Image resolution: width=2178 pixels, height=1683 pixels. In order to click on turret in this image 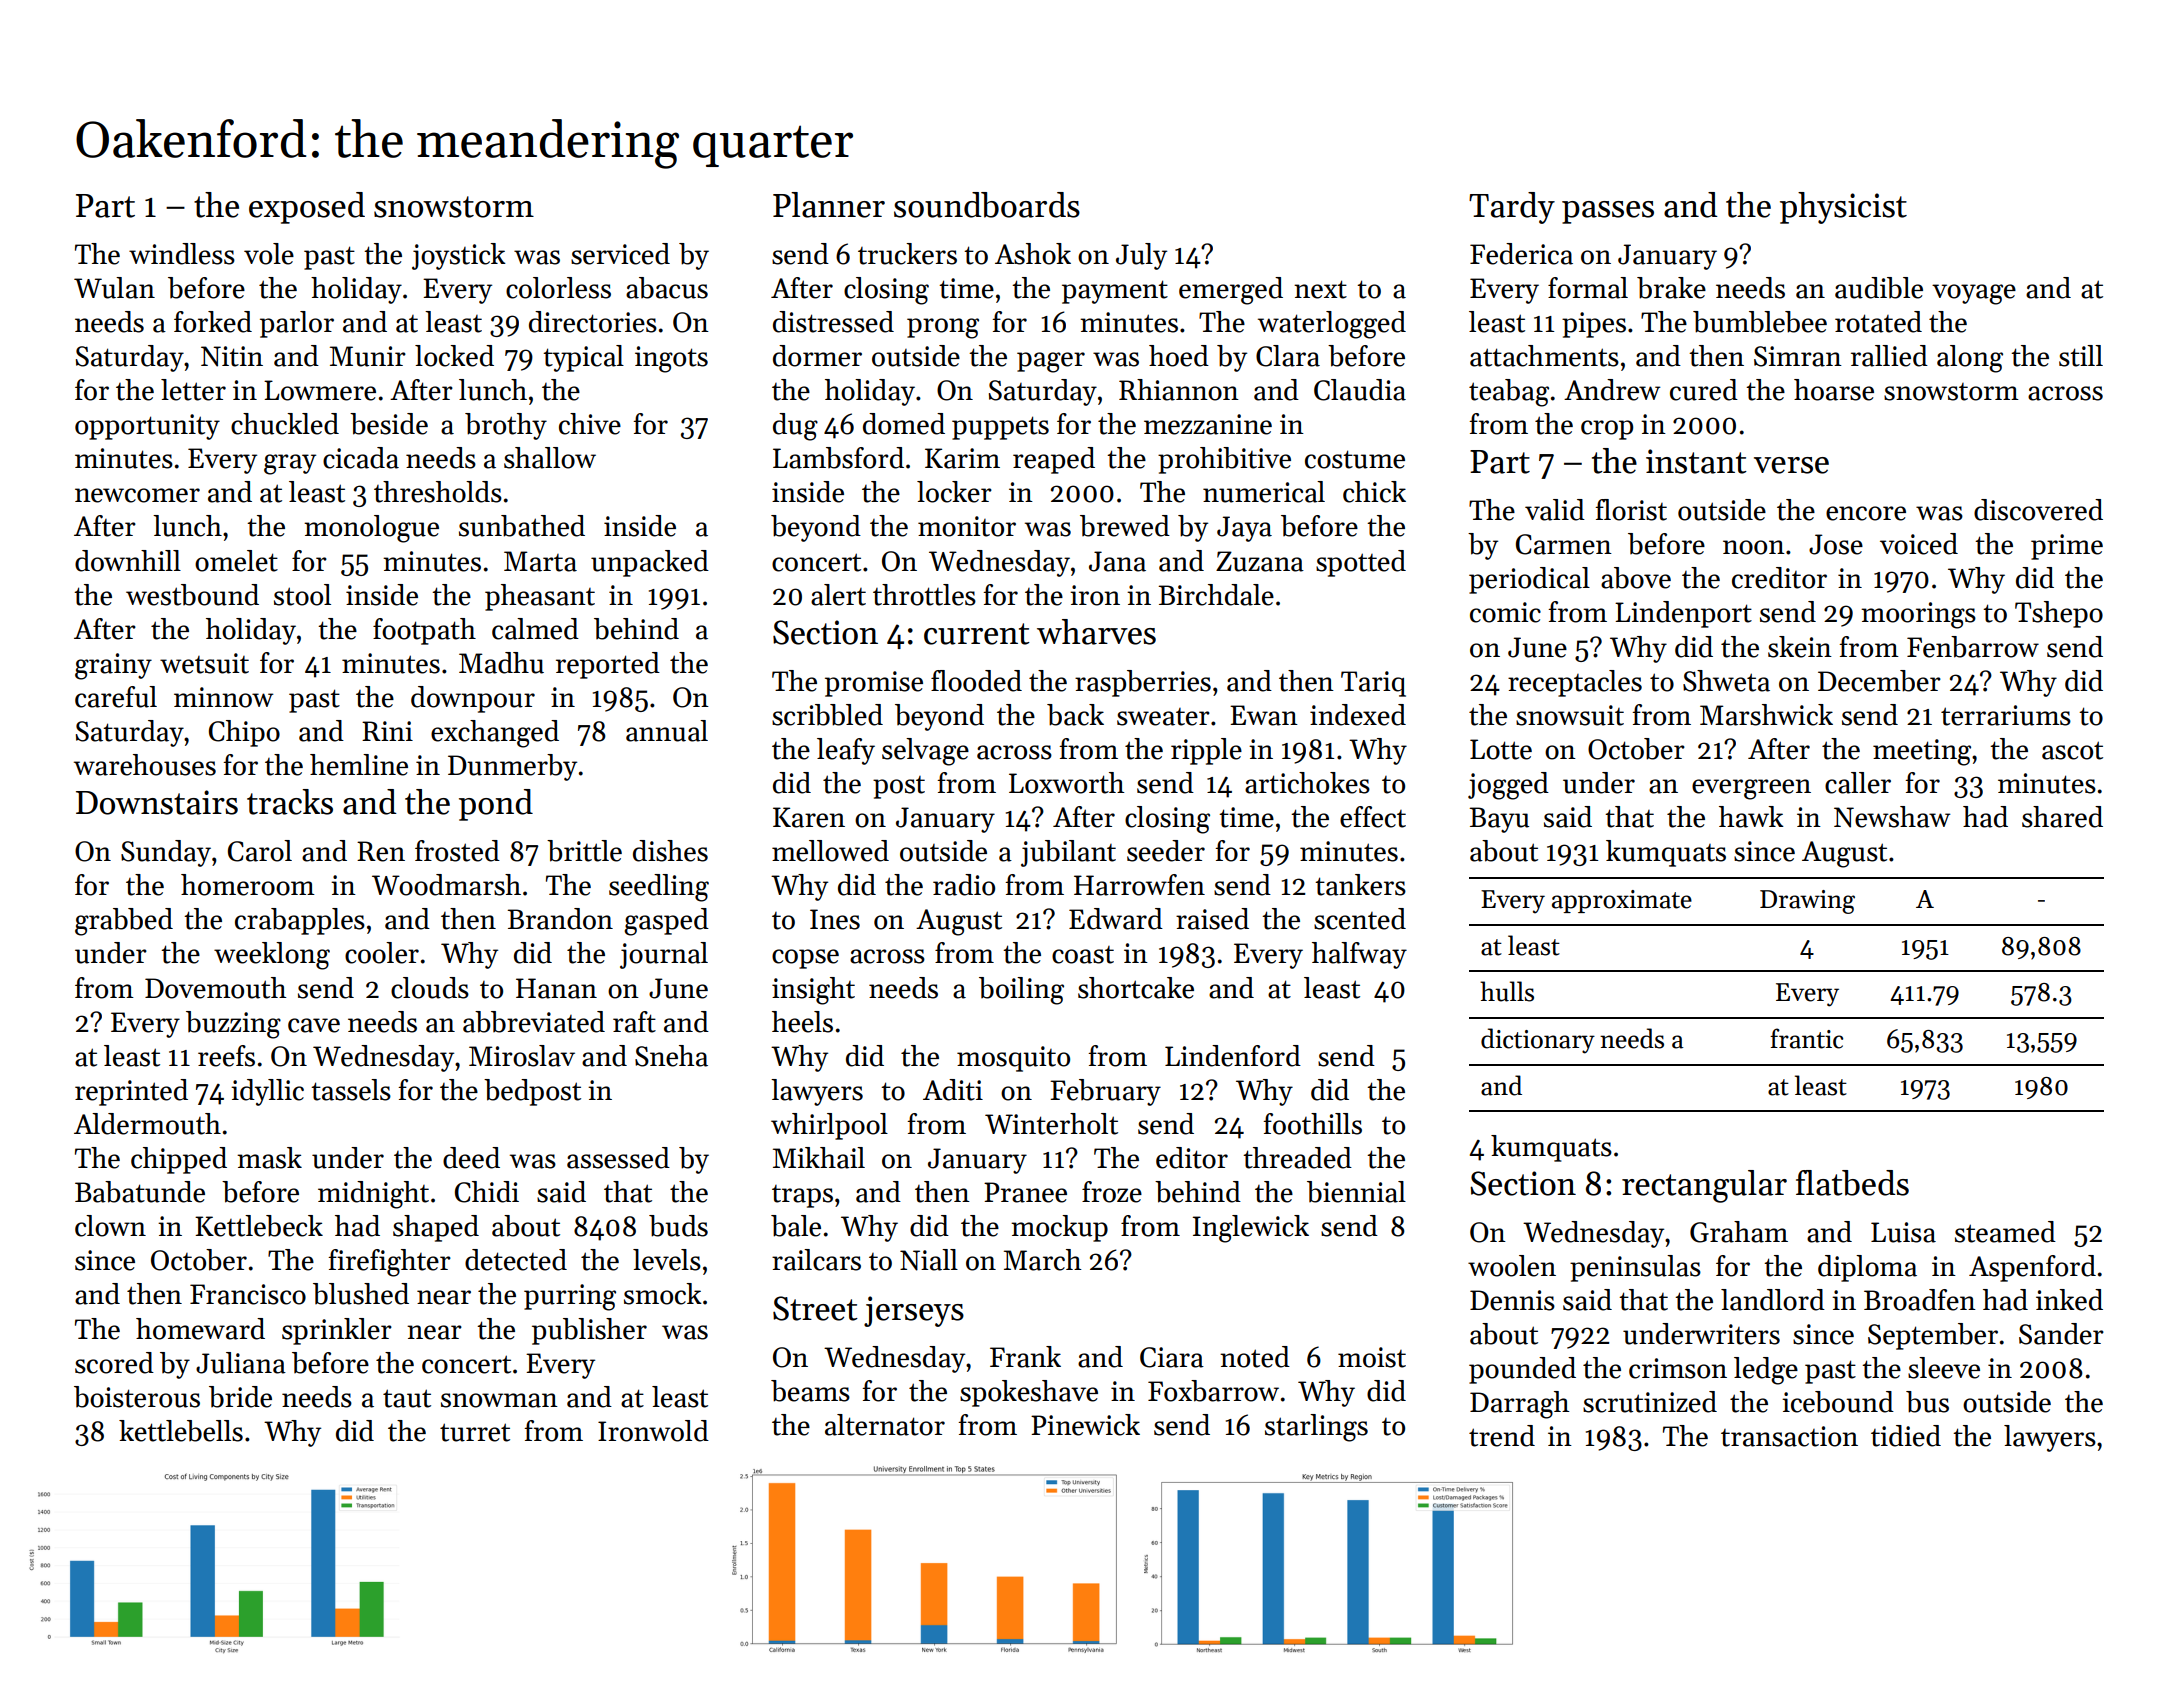, I will do `click(475, 1432)`.
